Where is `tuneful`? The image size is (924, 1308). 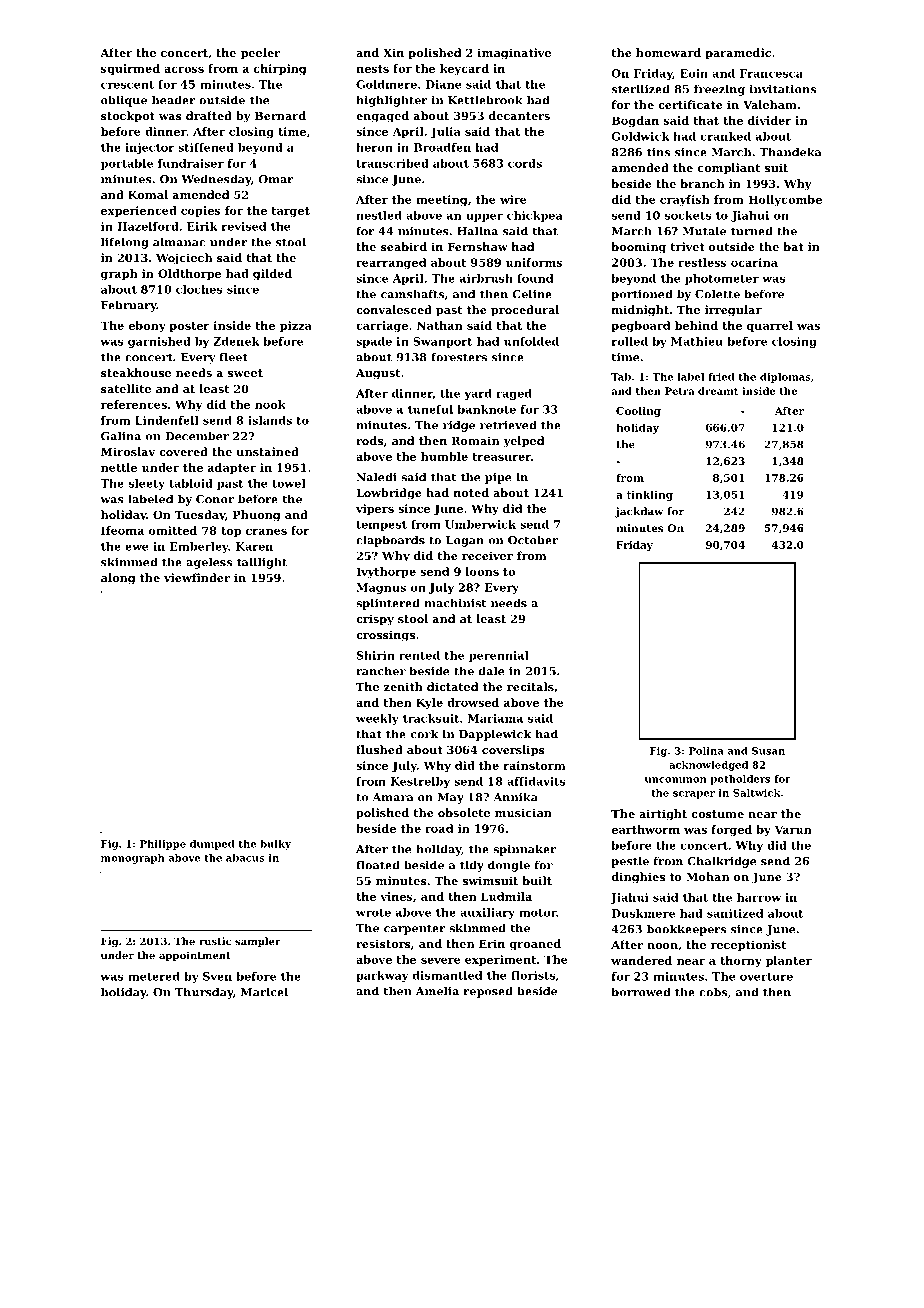
tuneful is located at coordinates (430, 409).
